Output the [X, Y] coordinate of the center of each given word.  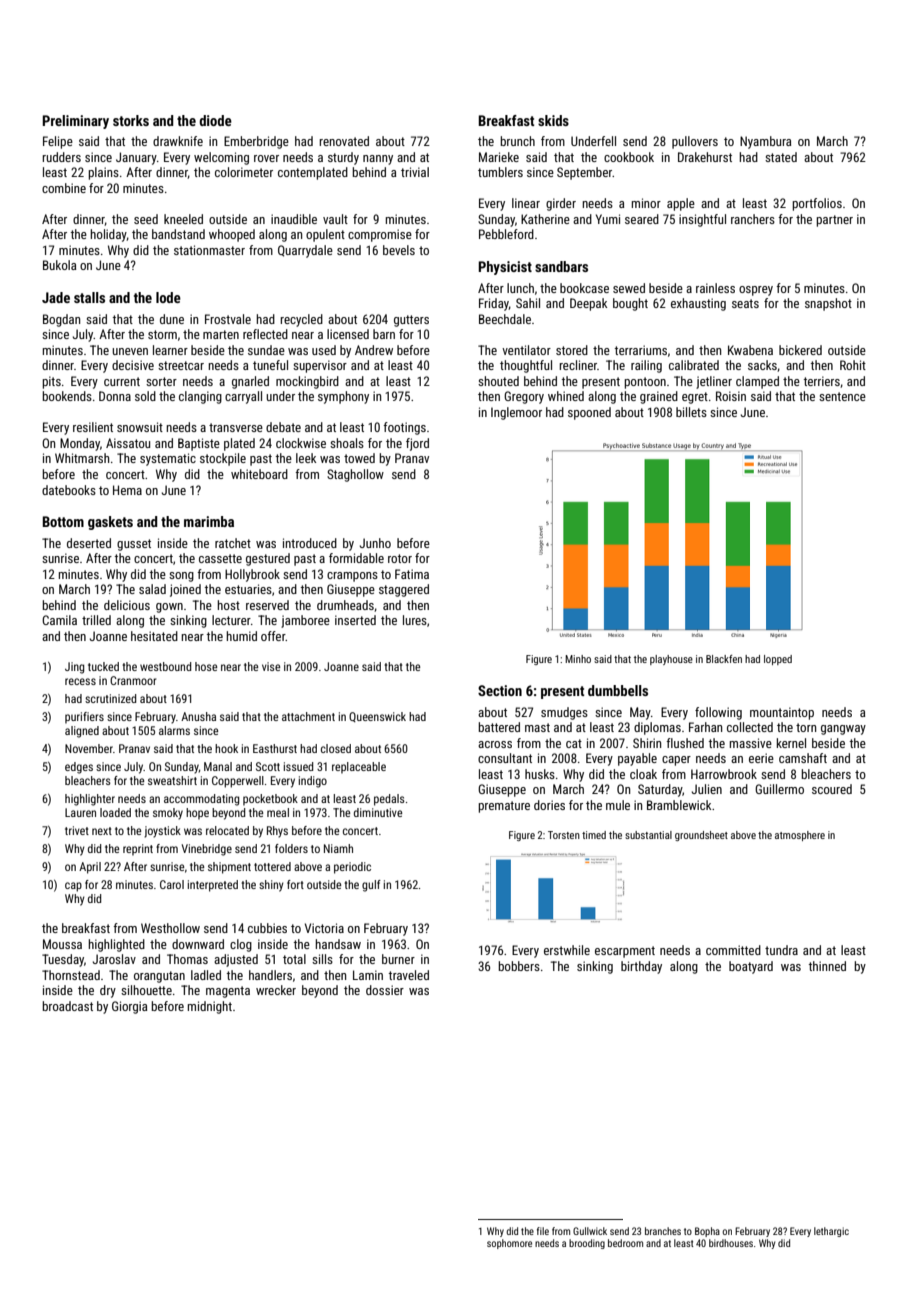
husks [540, 774]
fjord [417, 444]
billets [691, 412]
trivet [77, 830]
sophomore [509, 1244]
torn [806, 727]
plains [103, 173]
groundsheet [701, 836]
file [543, 1231]
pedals [389, 800]
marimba [209, 521]
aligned [82, 732]
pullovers [695, 142]
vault [335, 219]
